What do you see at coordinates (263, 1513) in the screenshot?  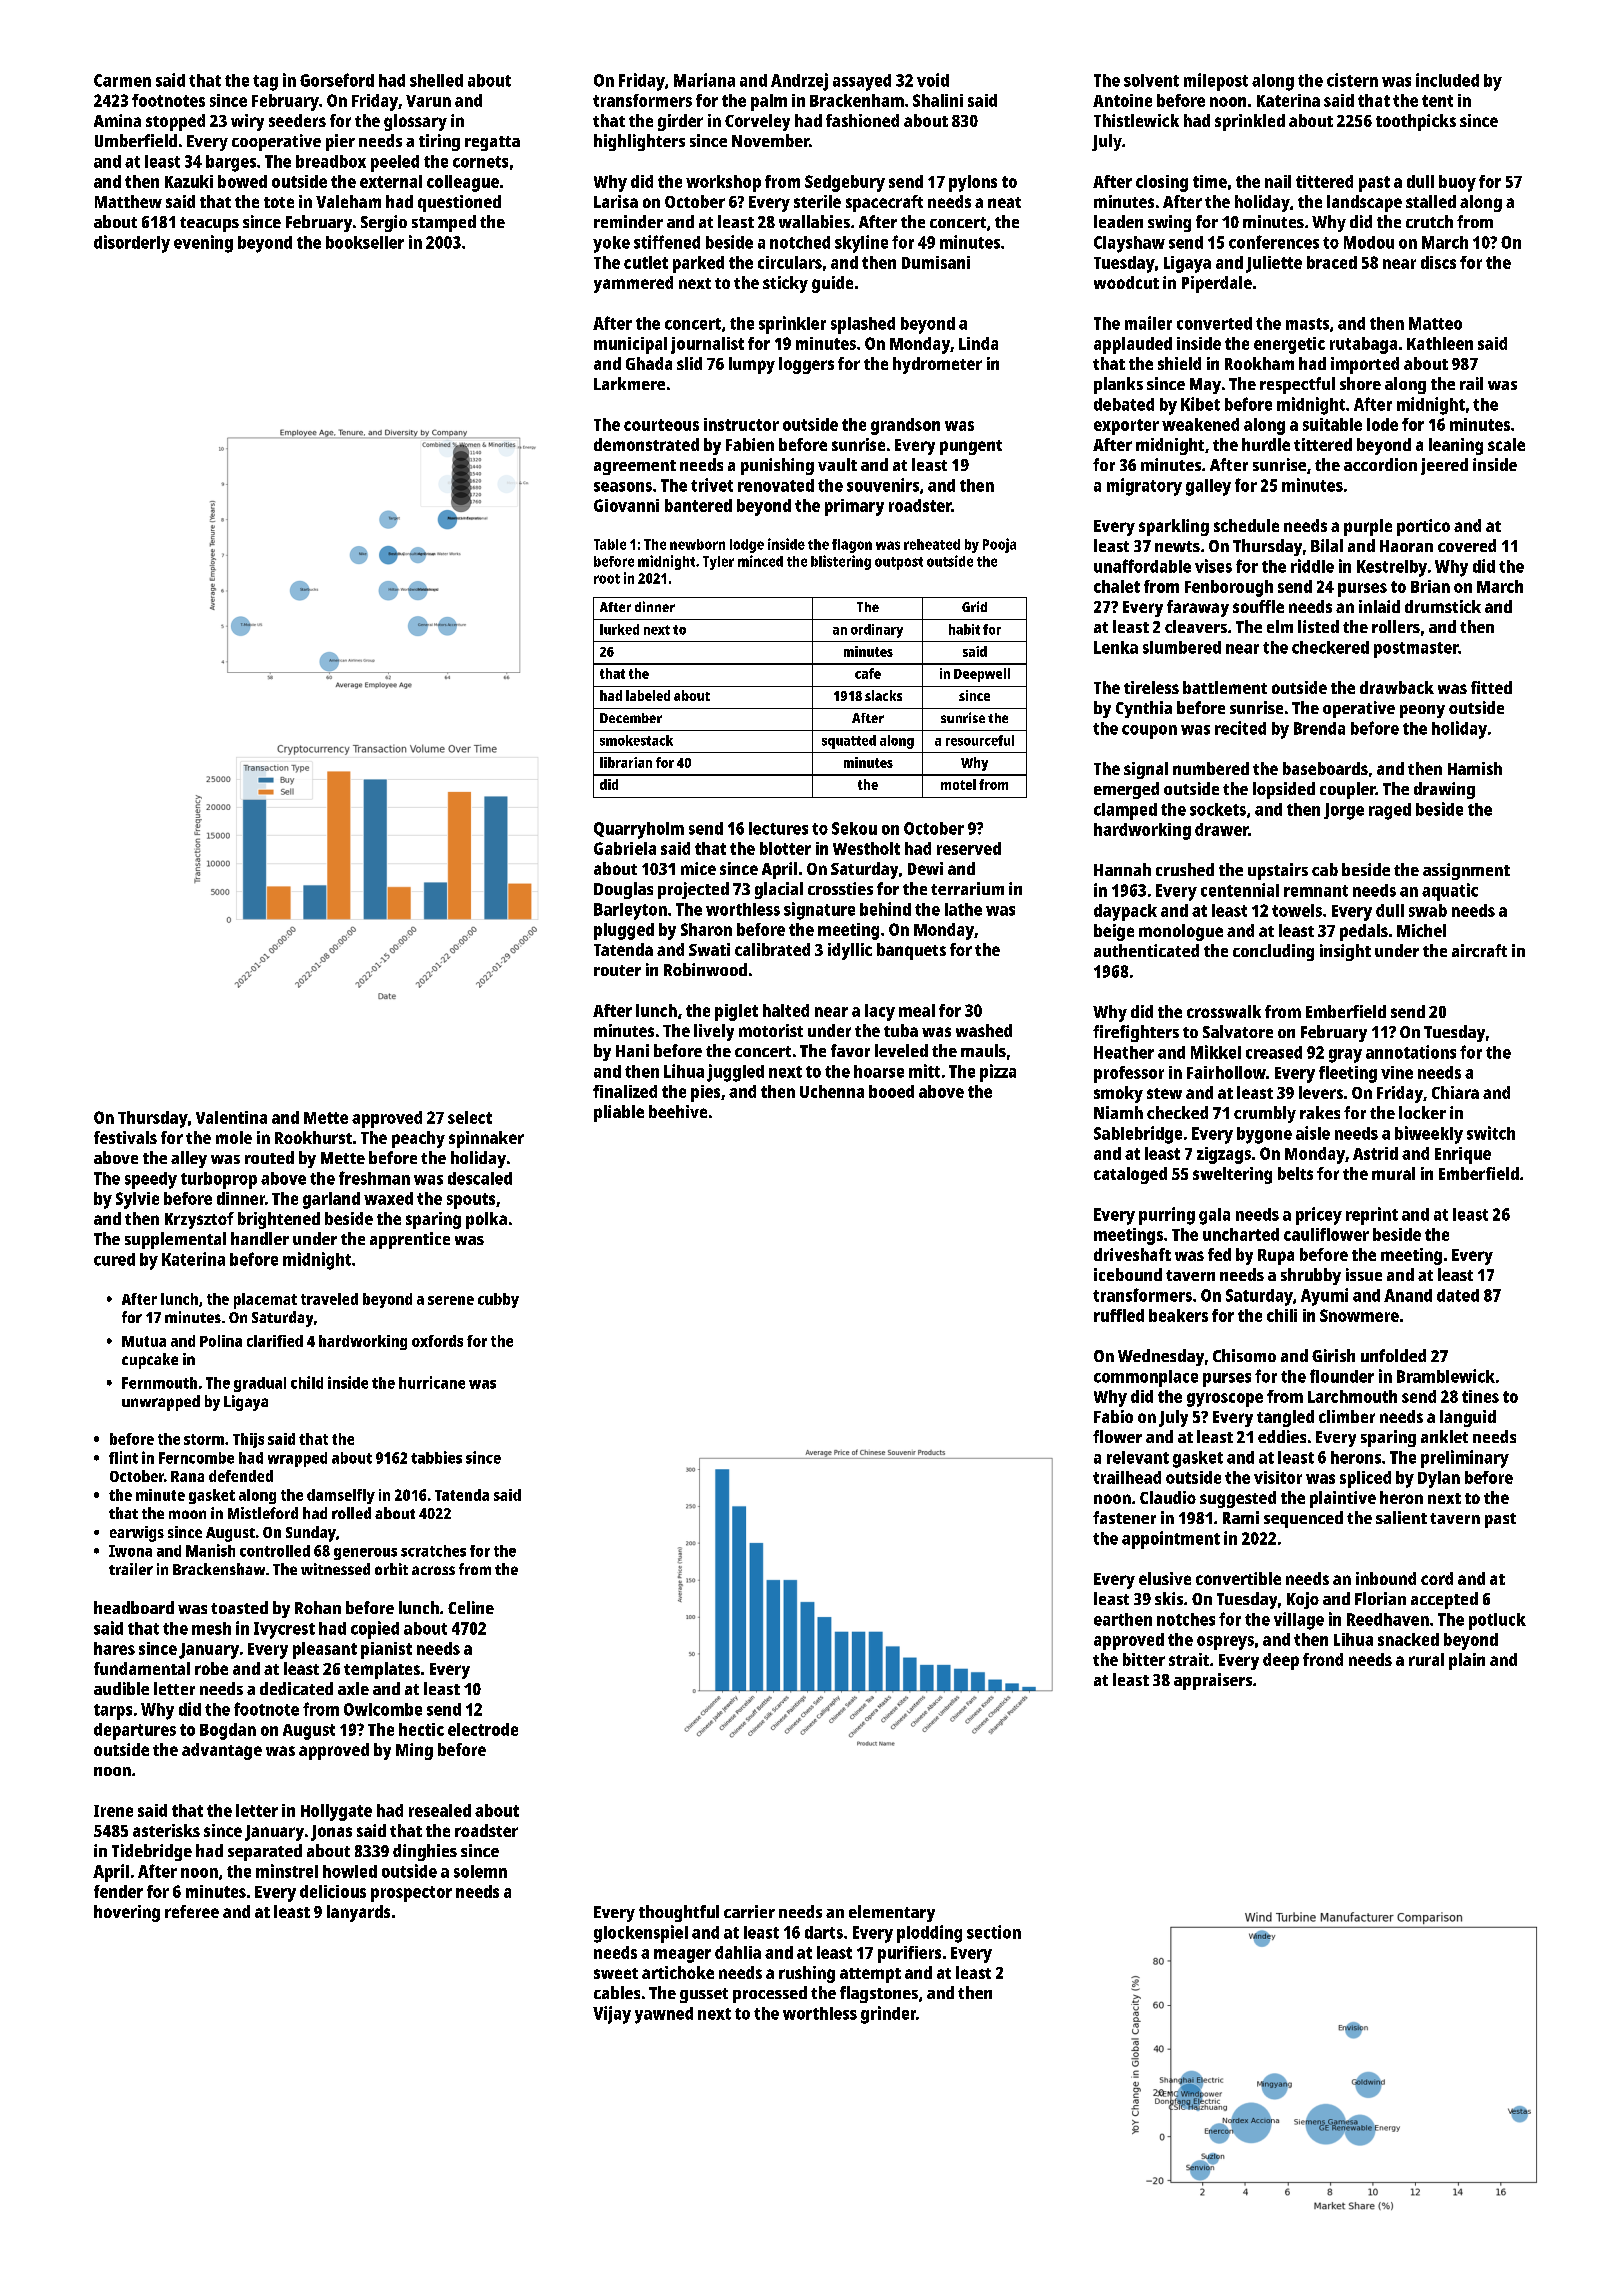 I see `Mistleford` at bounding box center [263, 1513].
